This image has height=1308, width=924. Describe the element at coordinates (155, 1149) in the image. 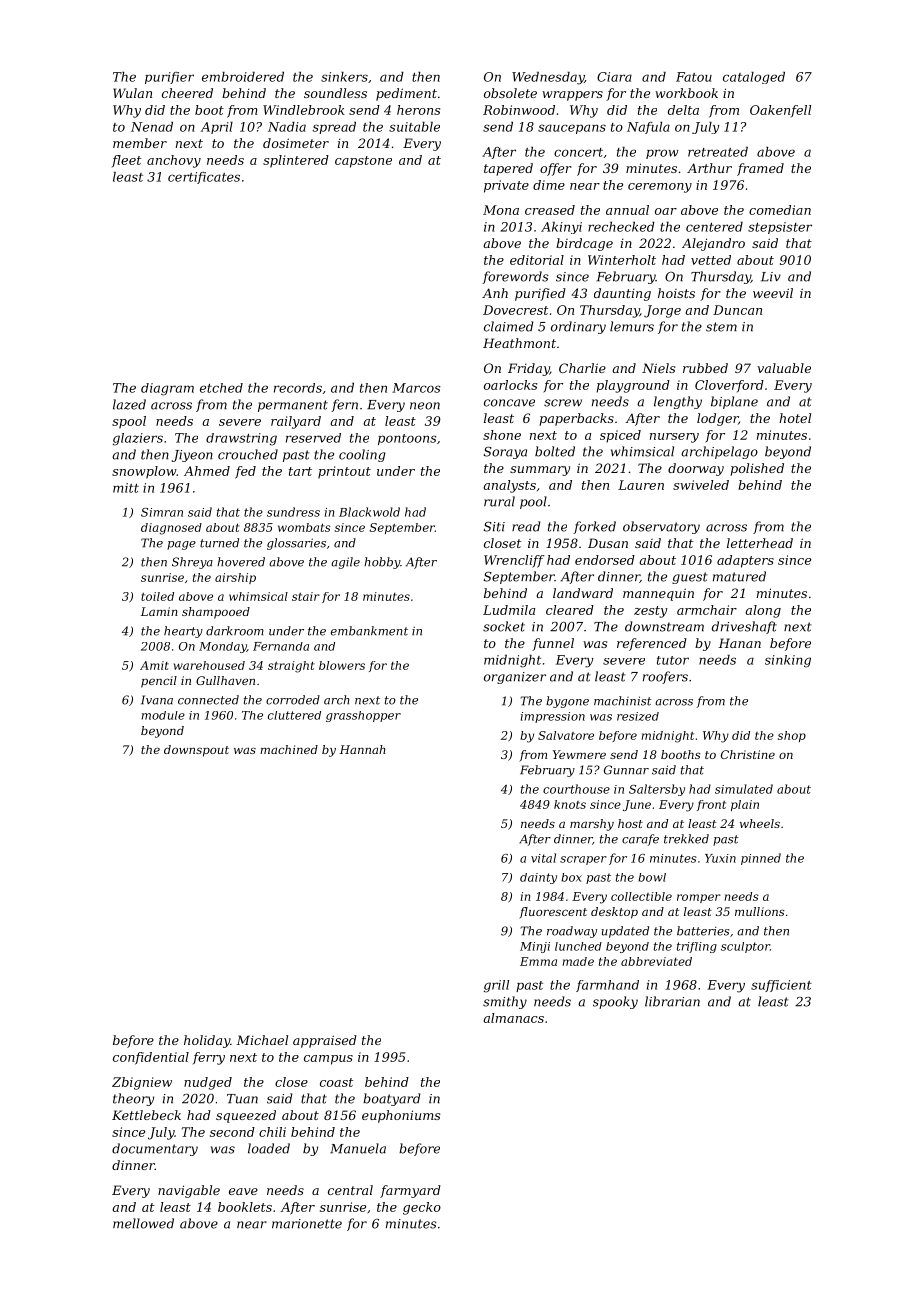

I see `documentary` at that location.
